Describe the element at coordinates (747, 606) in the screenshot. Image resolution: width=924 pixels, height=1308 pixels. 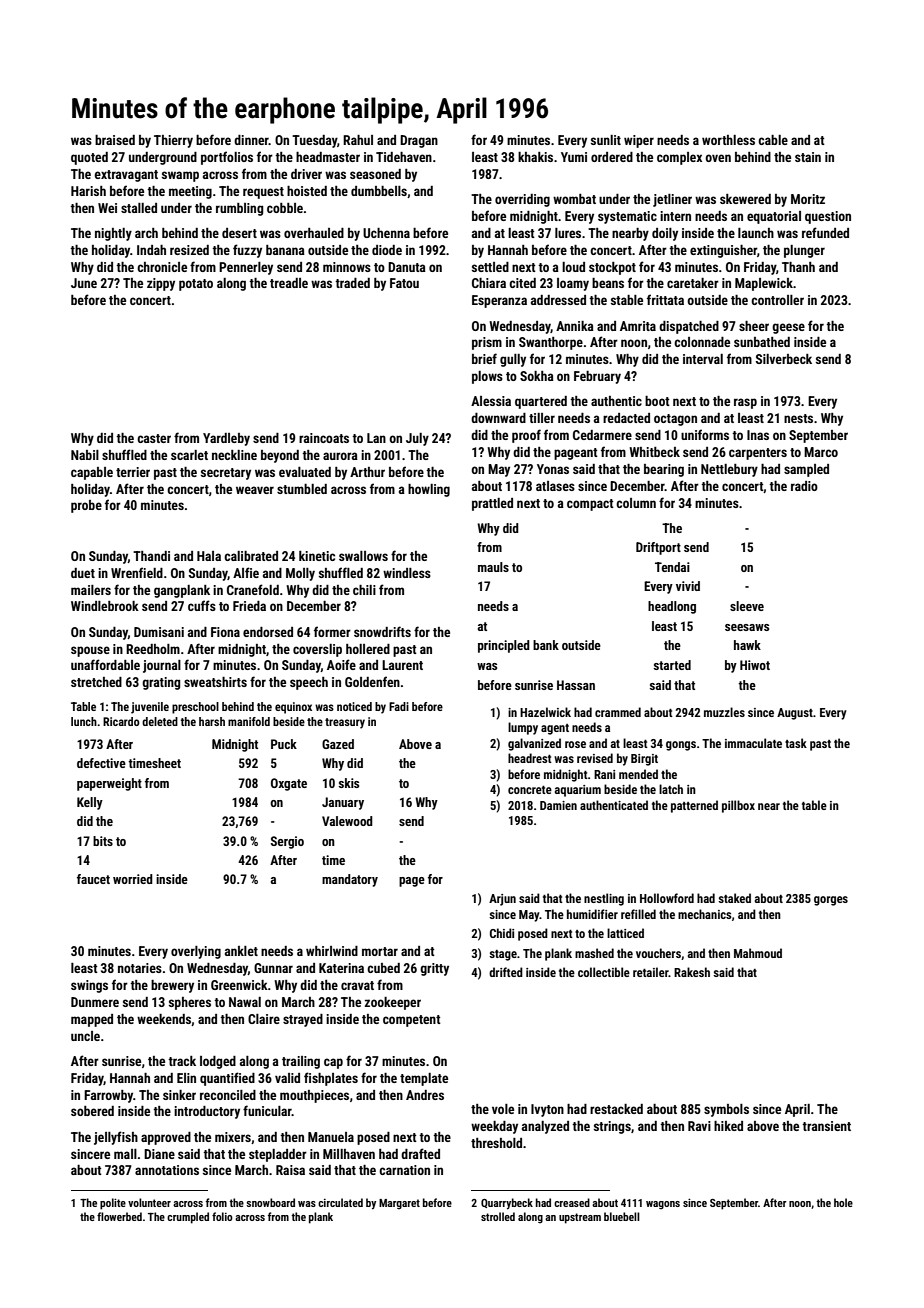
I see `sleeve` at that location.
